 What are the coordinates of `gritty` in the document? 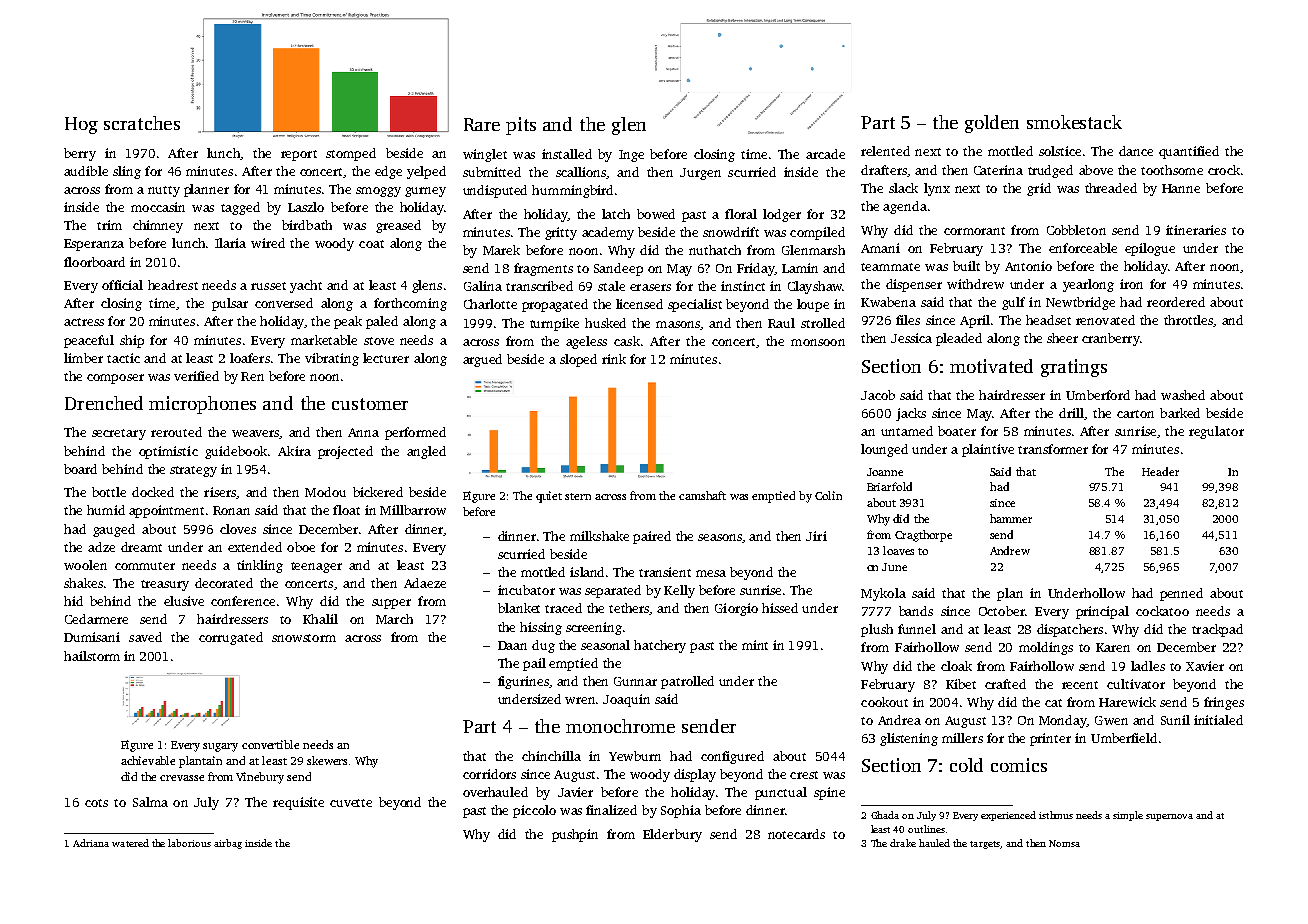 It's located at (561, 233).
